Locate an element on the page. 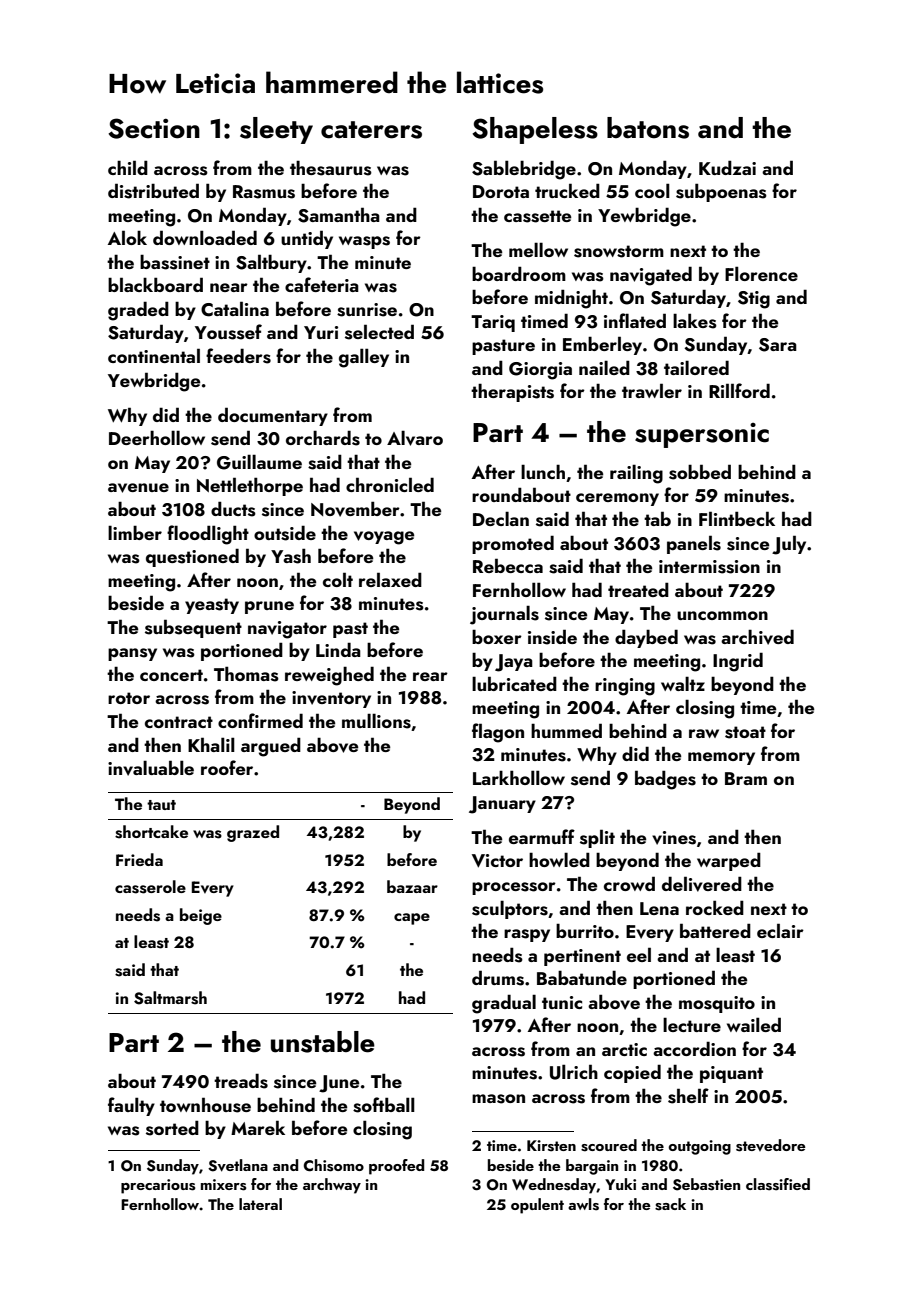 The width and height of the page is (924, 1308). January is located at coordinates (502, 805).
